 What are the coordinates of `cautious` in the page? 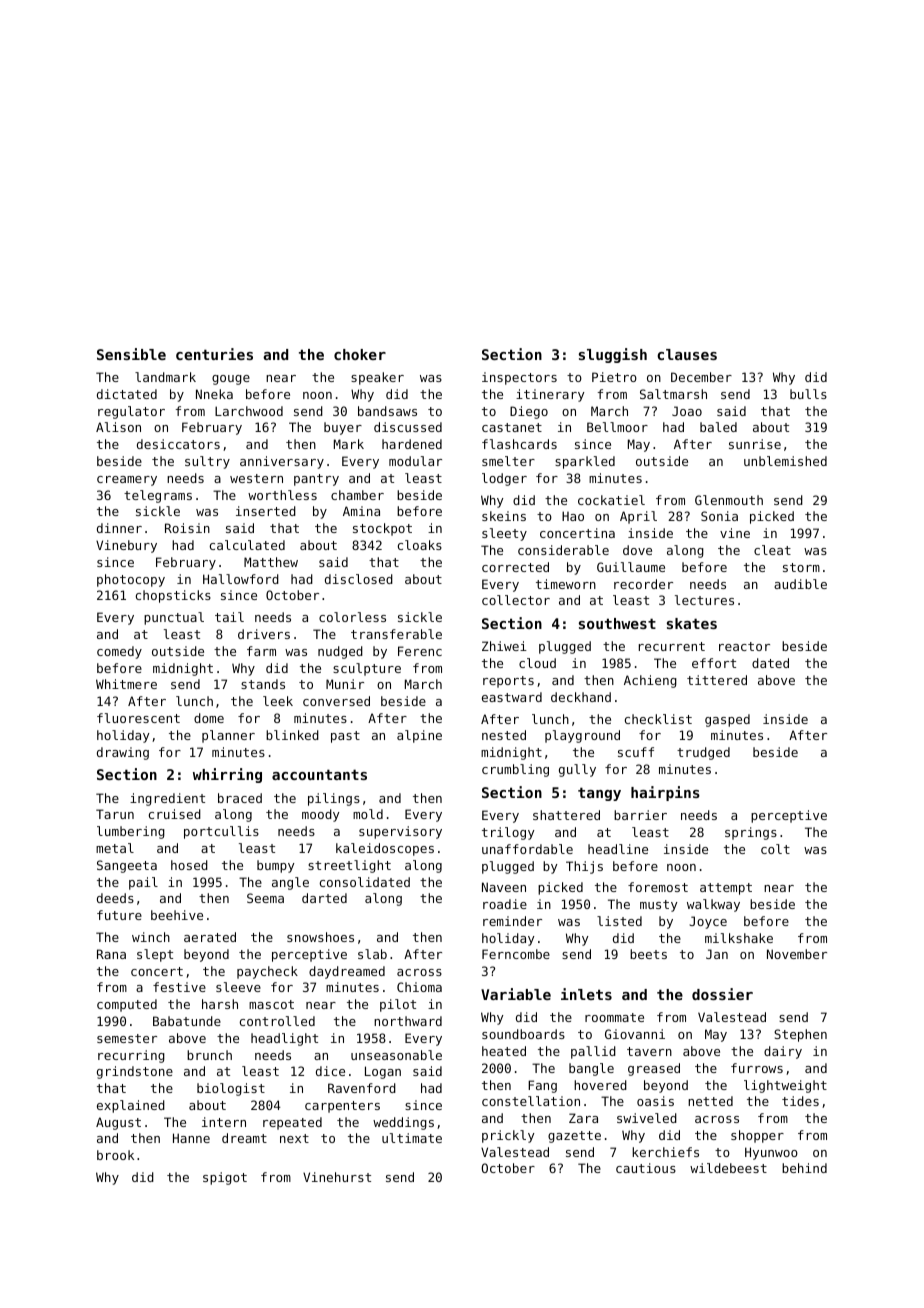 It's located at (646, 1168).
